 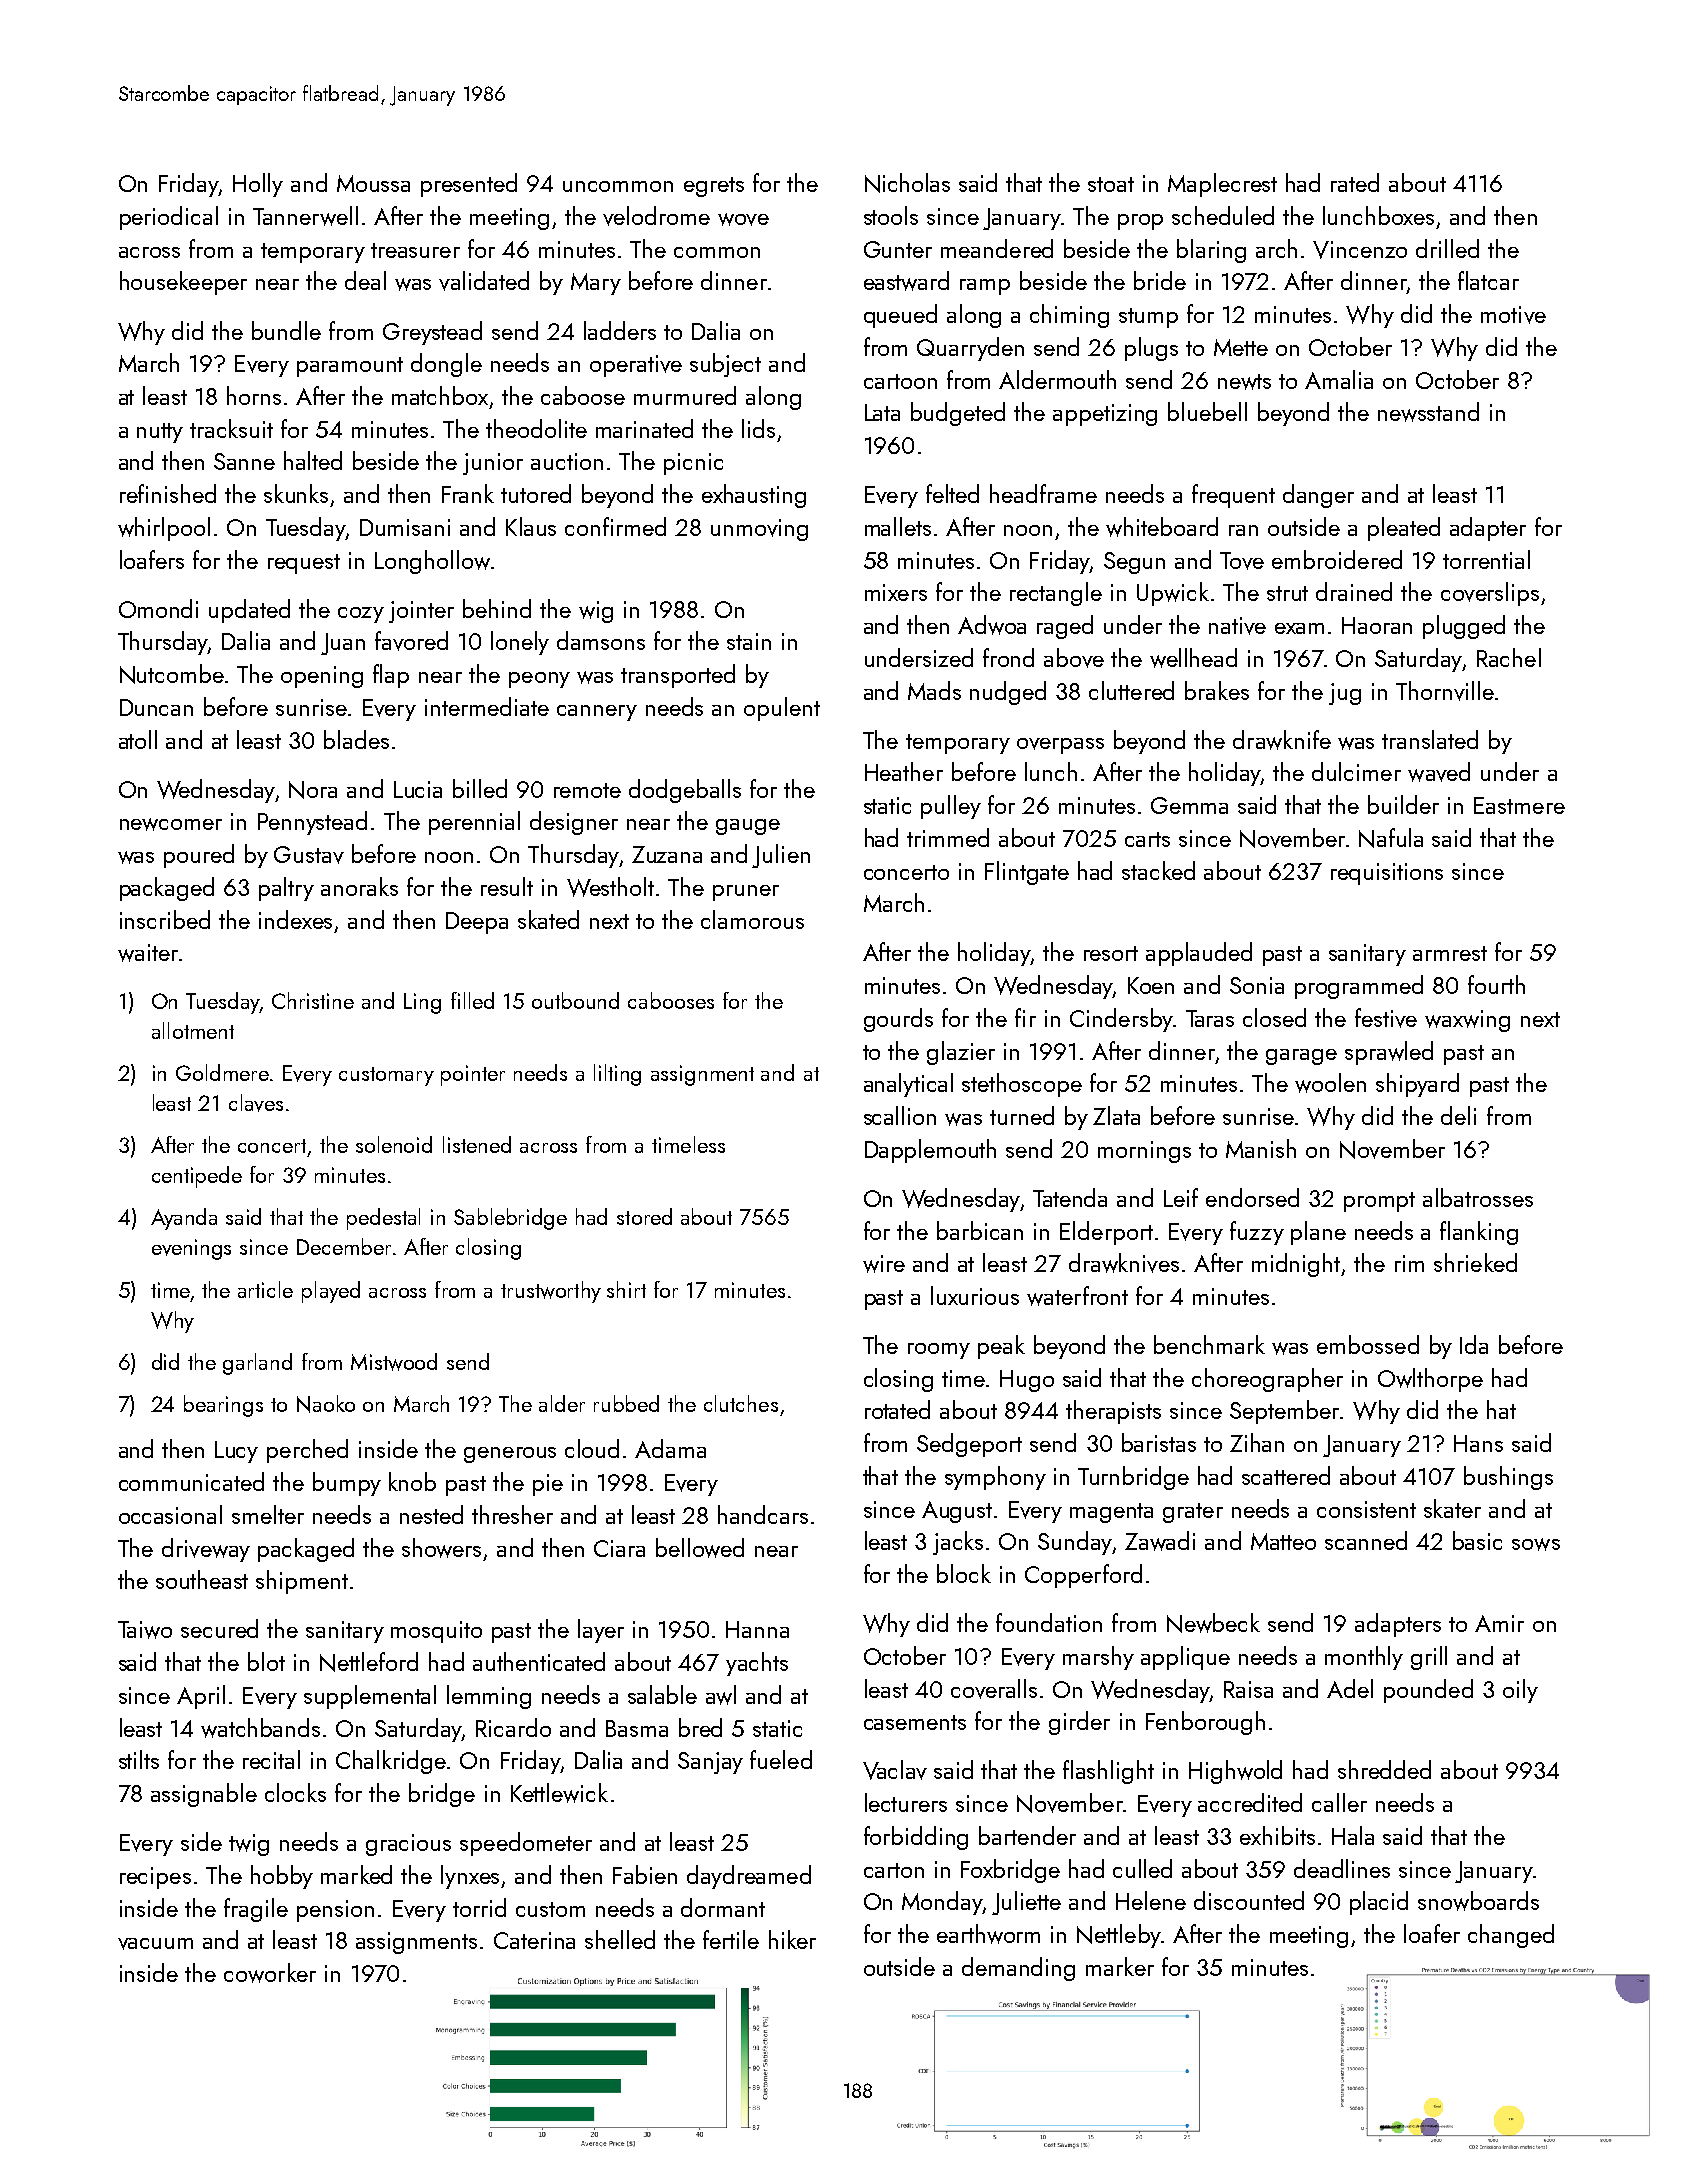 I want to click on waiter, so click(x=148, y=953).
